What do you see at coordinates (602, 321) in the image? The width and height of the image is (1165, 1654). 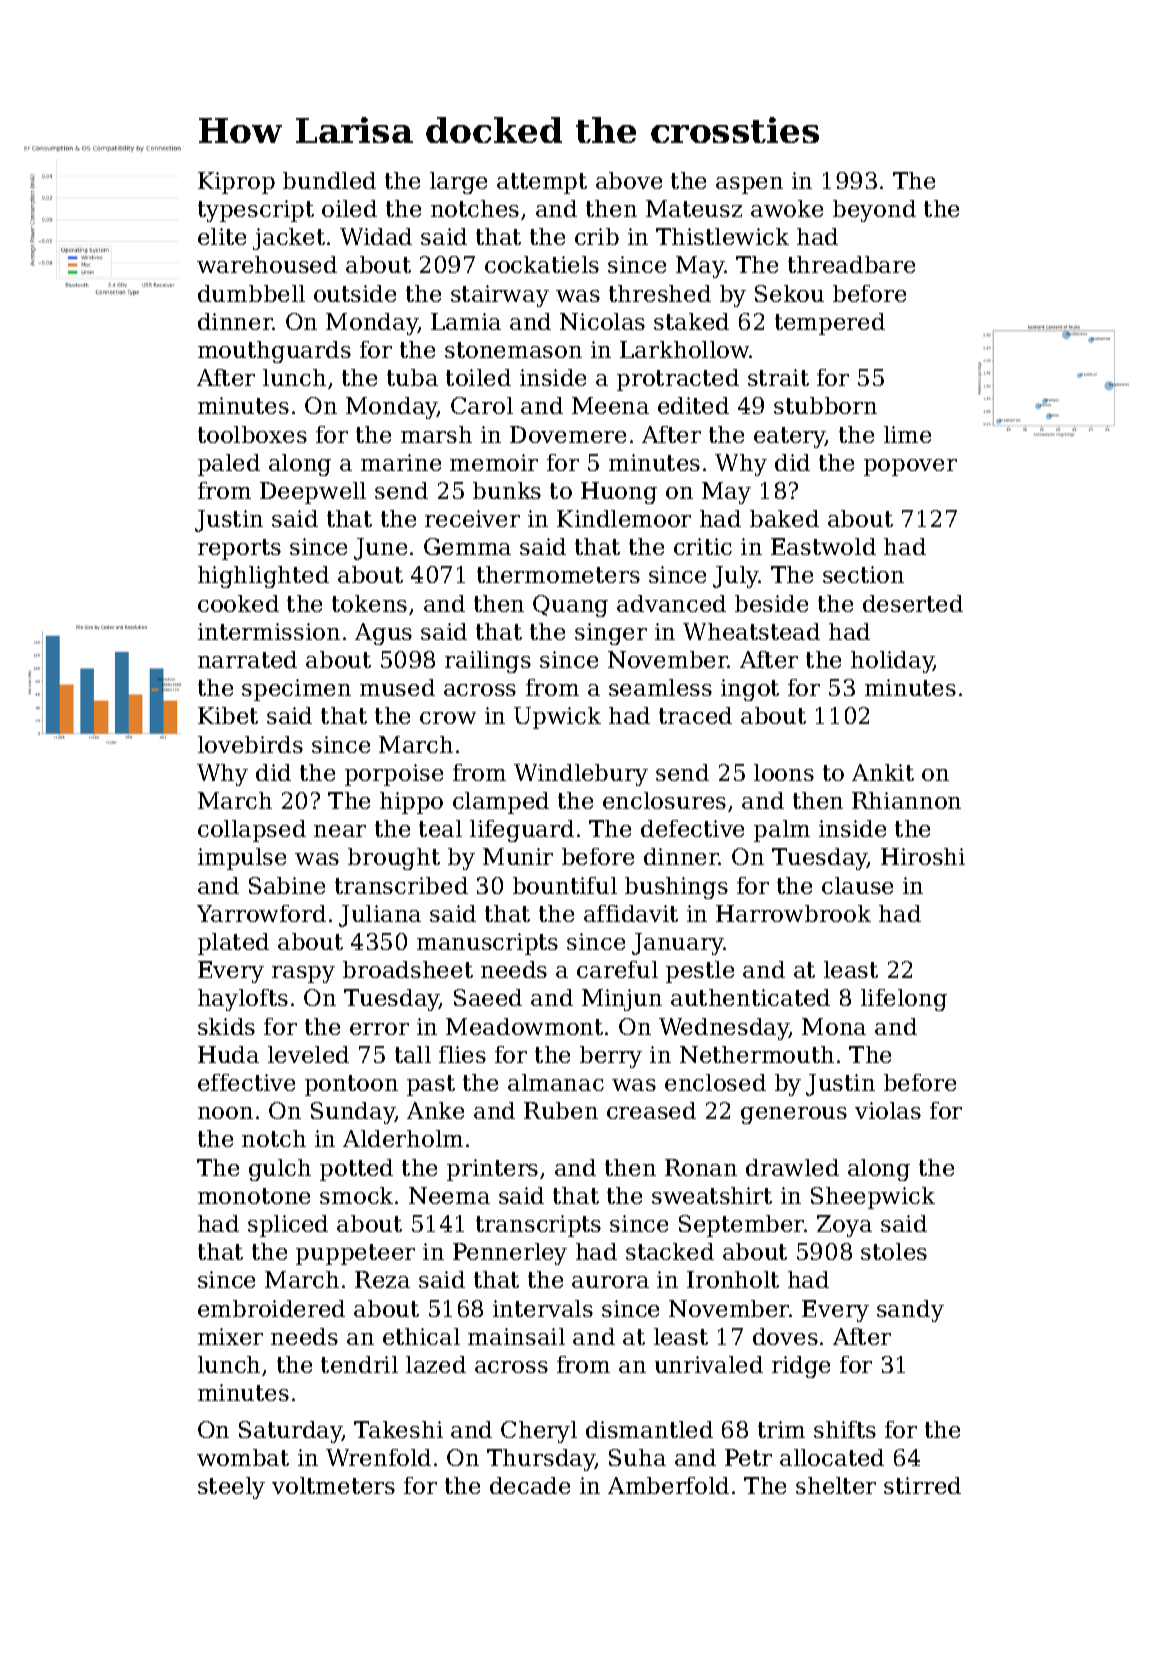 I see `Nicolas` at bounding box center [602, 321].
